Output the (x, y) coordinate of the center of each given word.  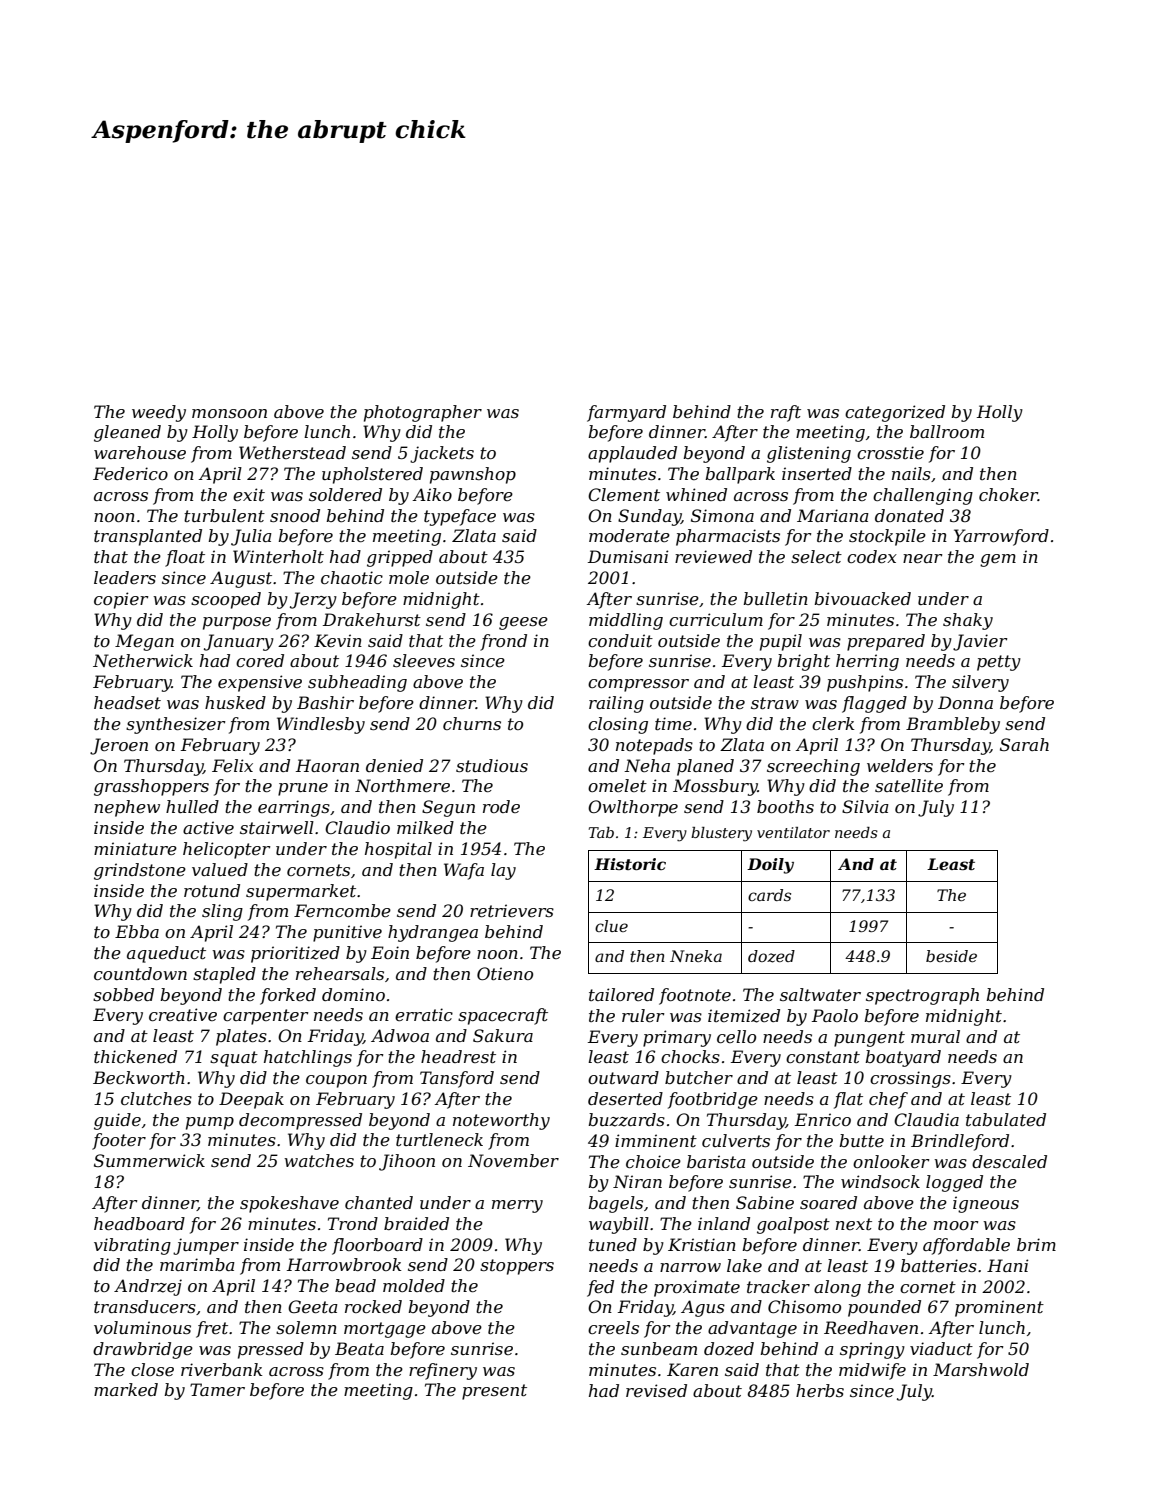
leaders (125, 577)
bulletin (775, 598)
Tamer (217, 1389)
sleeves (424, 660)
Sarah (1024, 744)
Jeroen (119, 746)
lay (503, 871)
